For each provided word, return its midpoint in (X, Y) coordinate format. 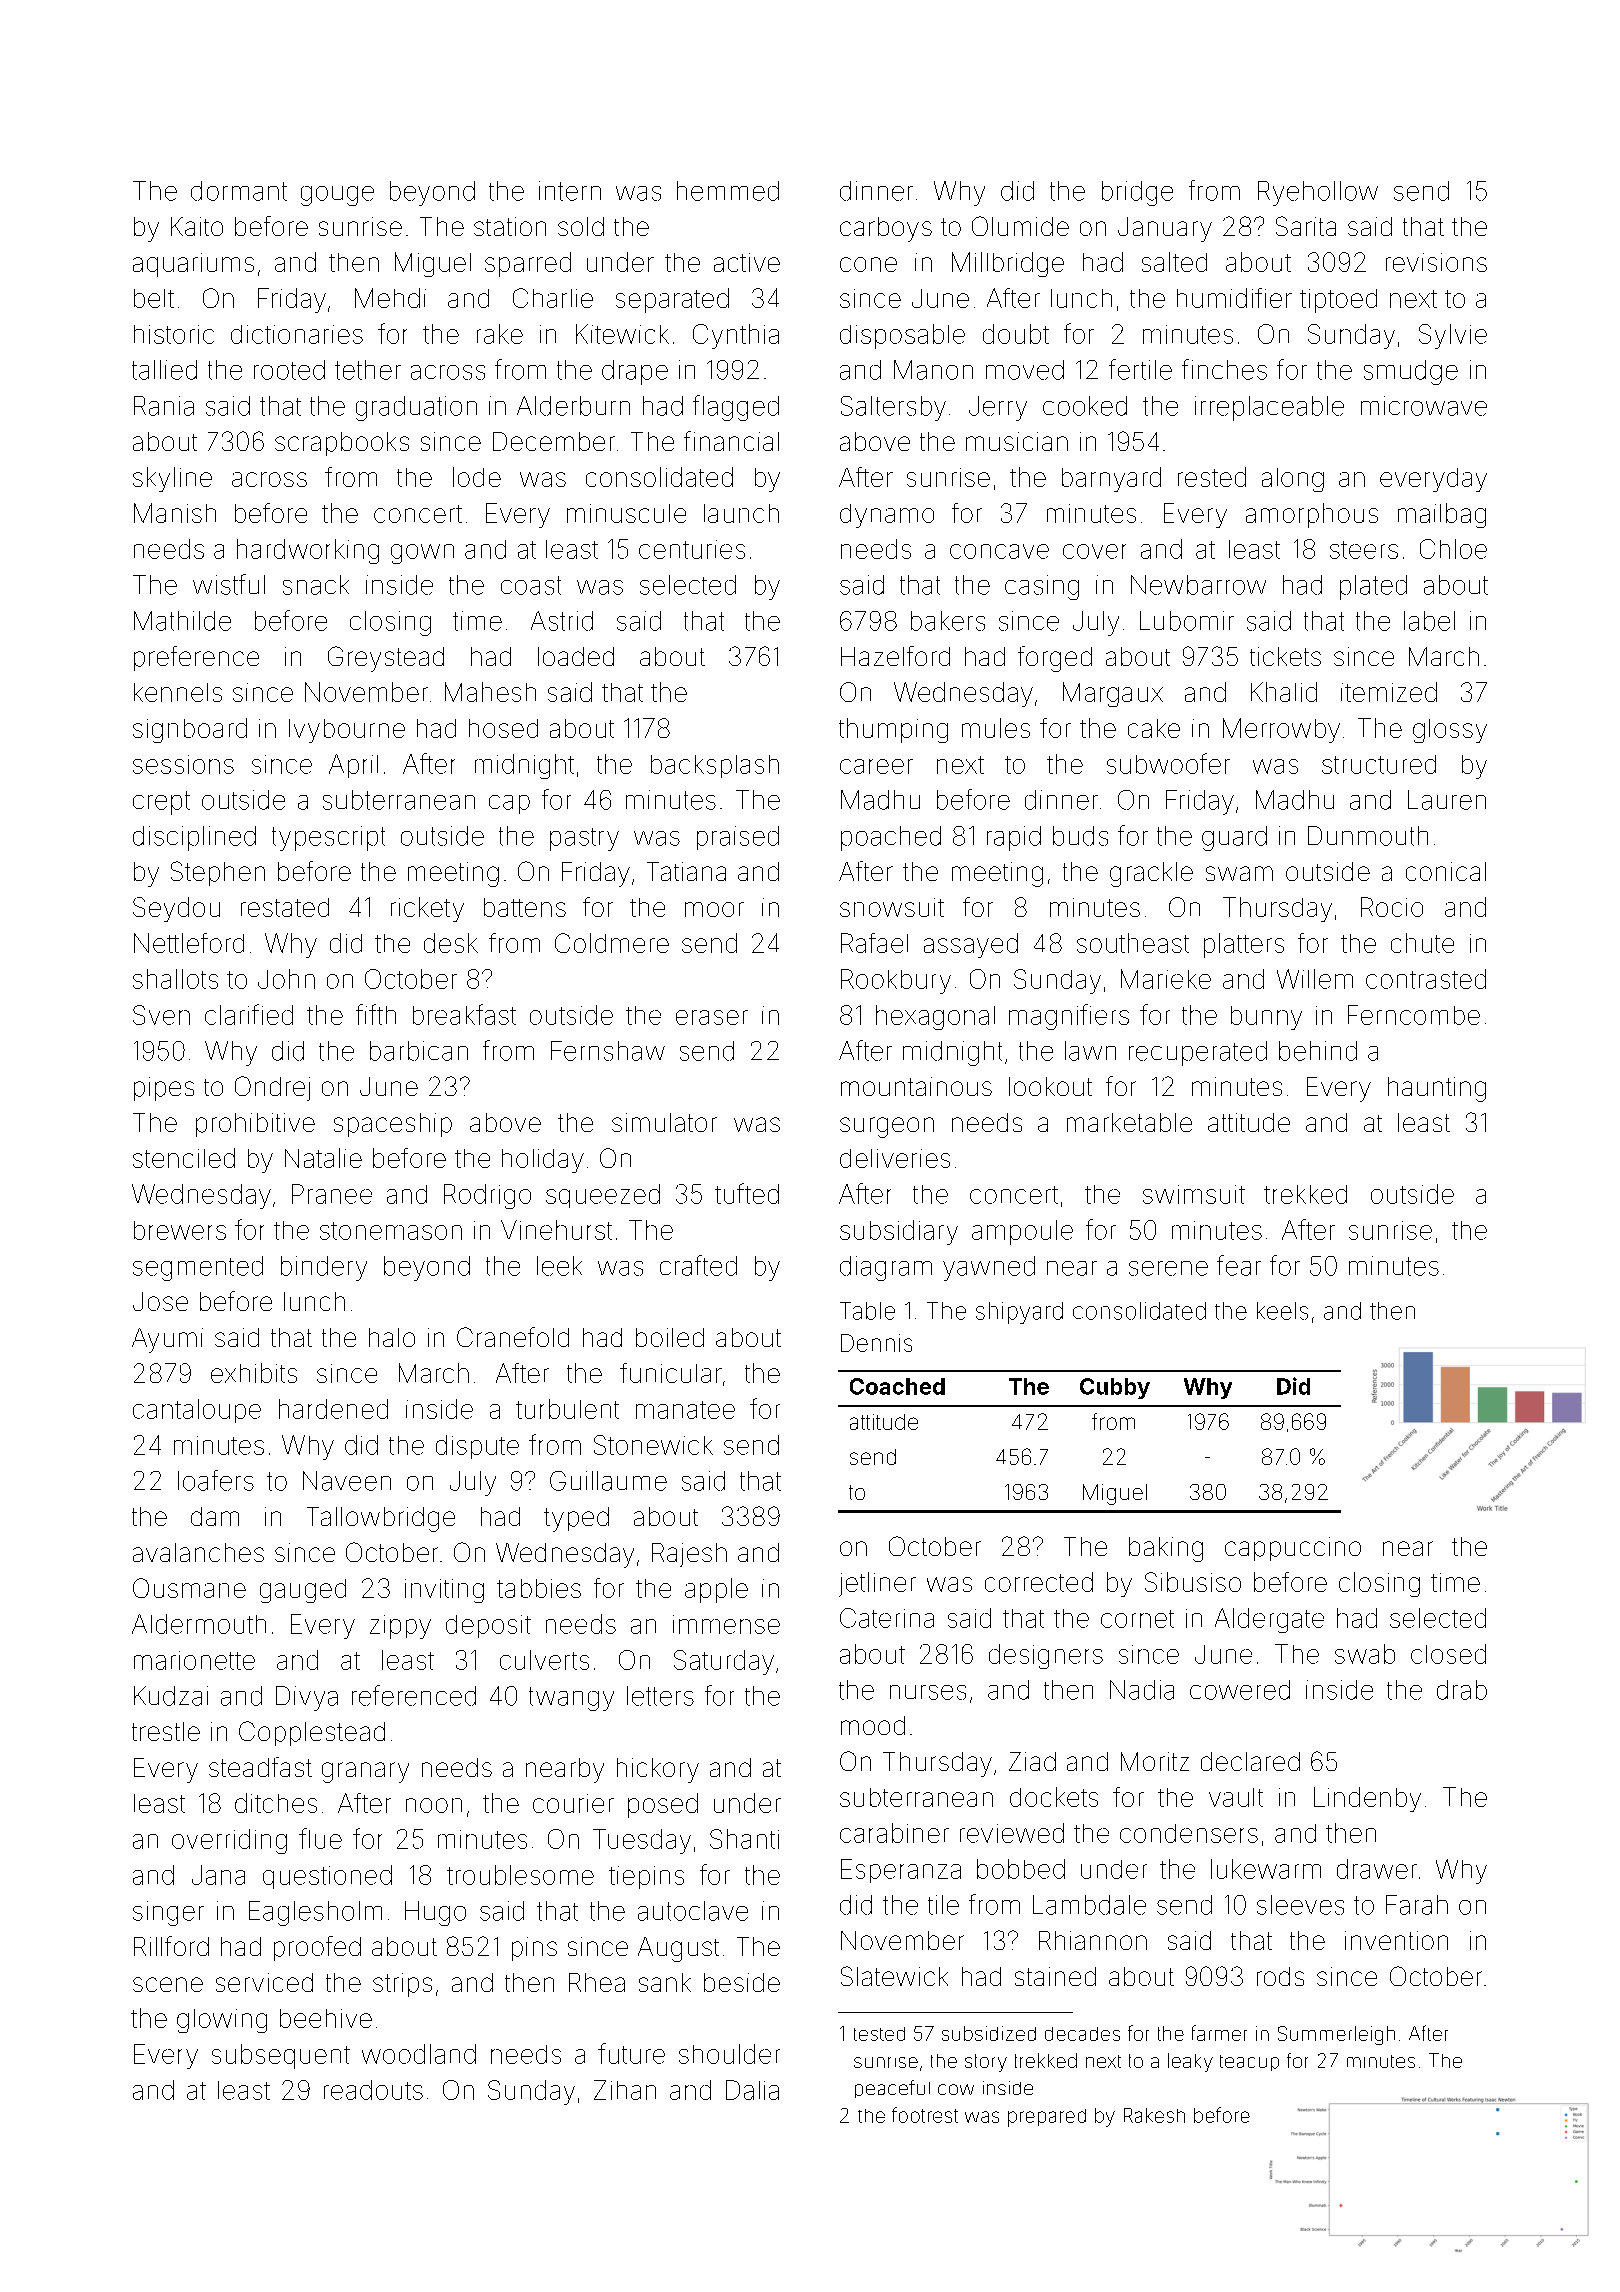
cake (1154, 728)
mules (996, 728)
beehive (326, 2018)
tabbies (539, 1588)
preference (196, 658)
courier (573, 1803)
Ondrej (272, 1088)
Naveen (347, 1481)
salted (1174, 262)
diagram (886, 1268)
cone (868, 264)
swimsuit (1194, 1194)
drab (1462, 1690)
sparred (528, 264)
